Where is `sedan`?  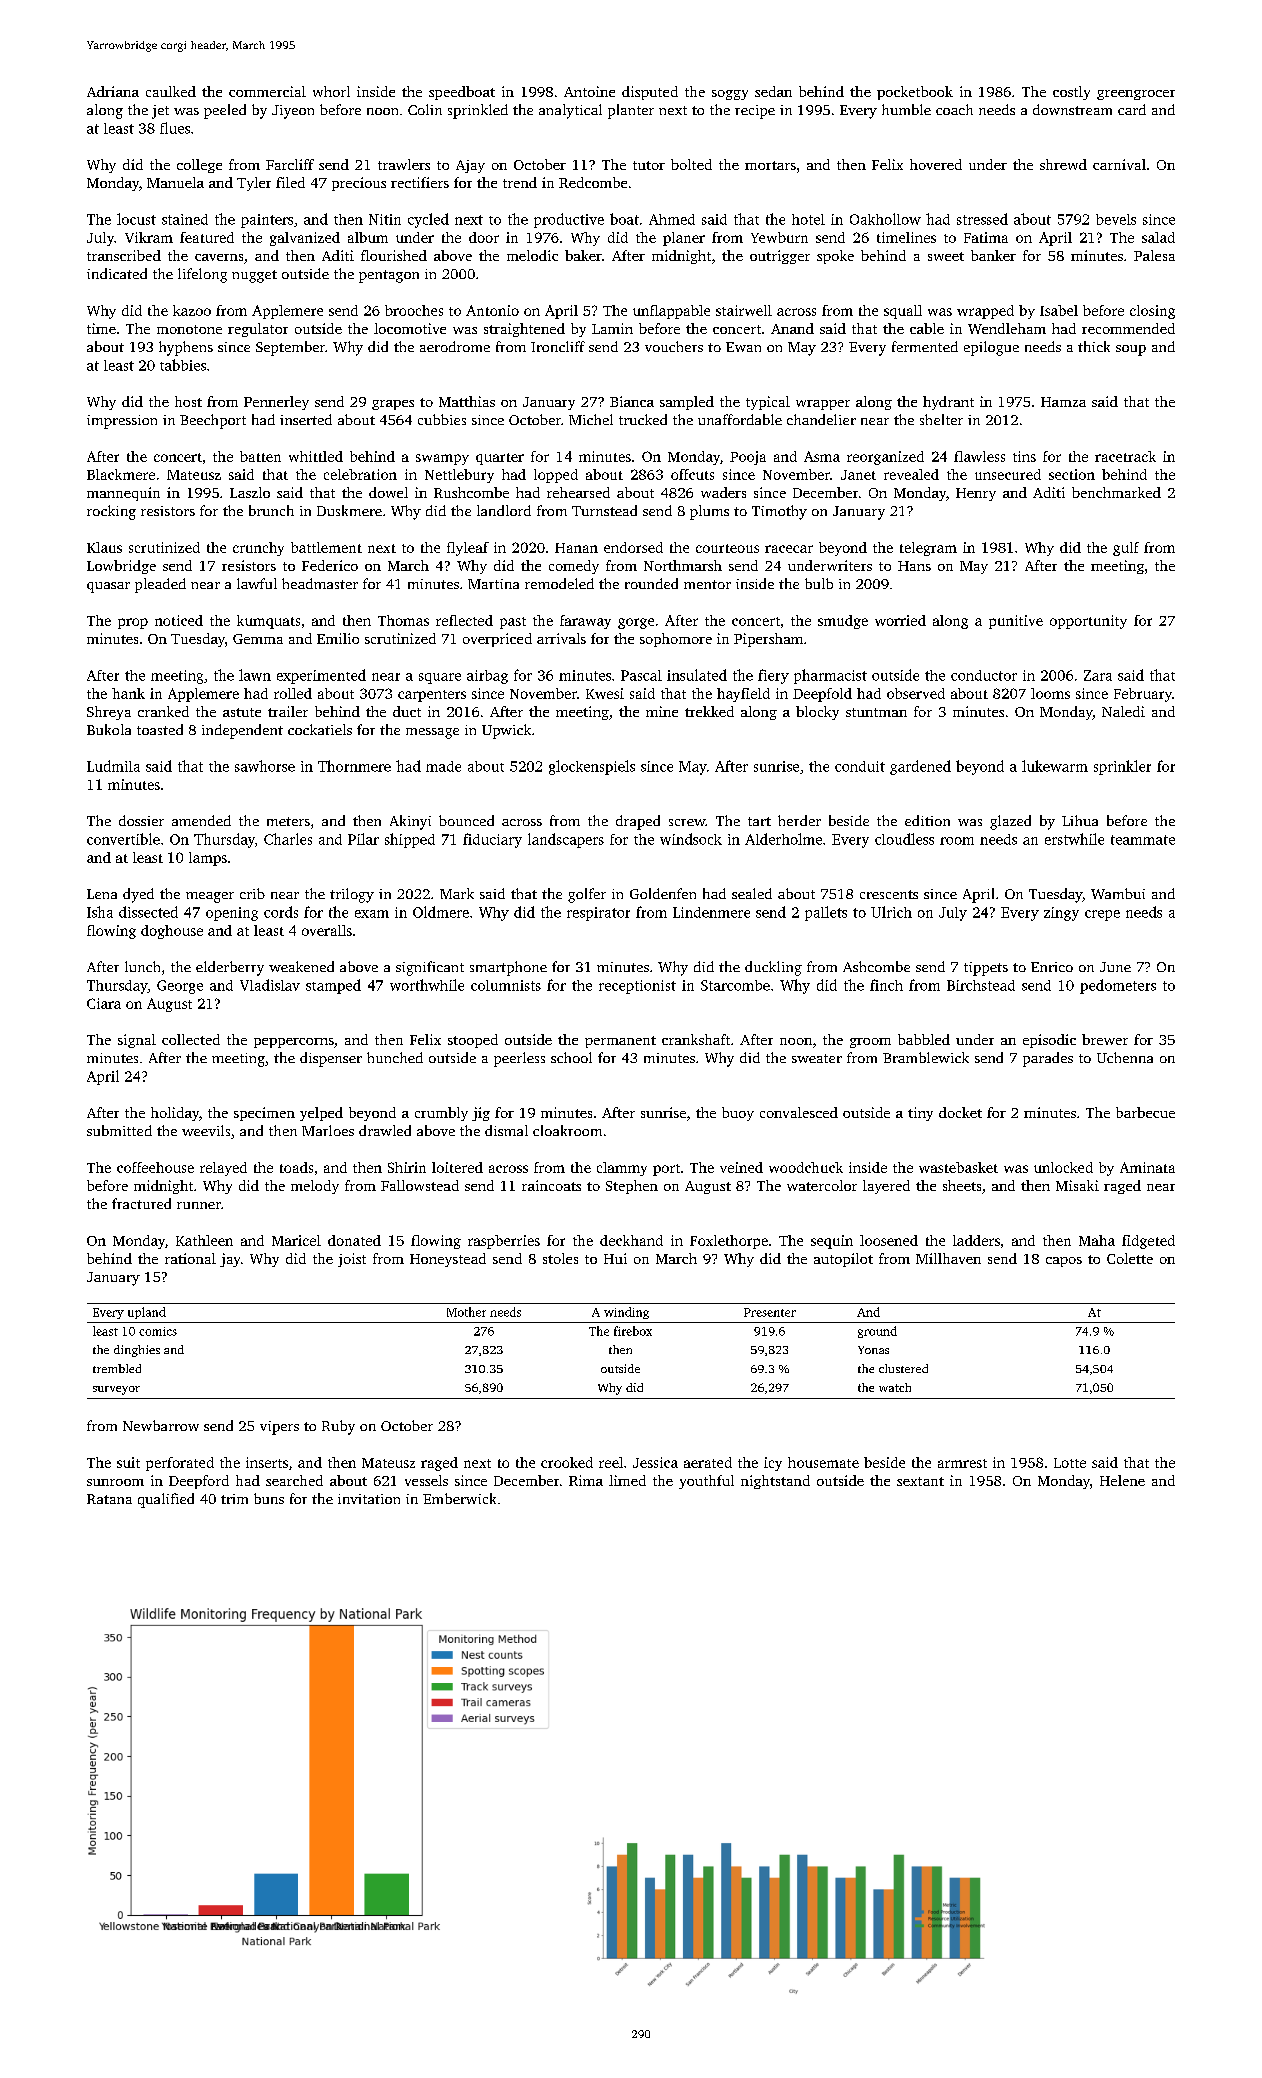
sedan is located at coordinates (773, 91).
